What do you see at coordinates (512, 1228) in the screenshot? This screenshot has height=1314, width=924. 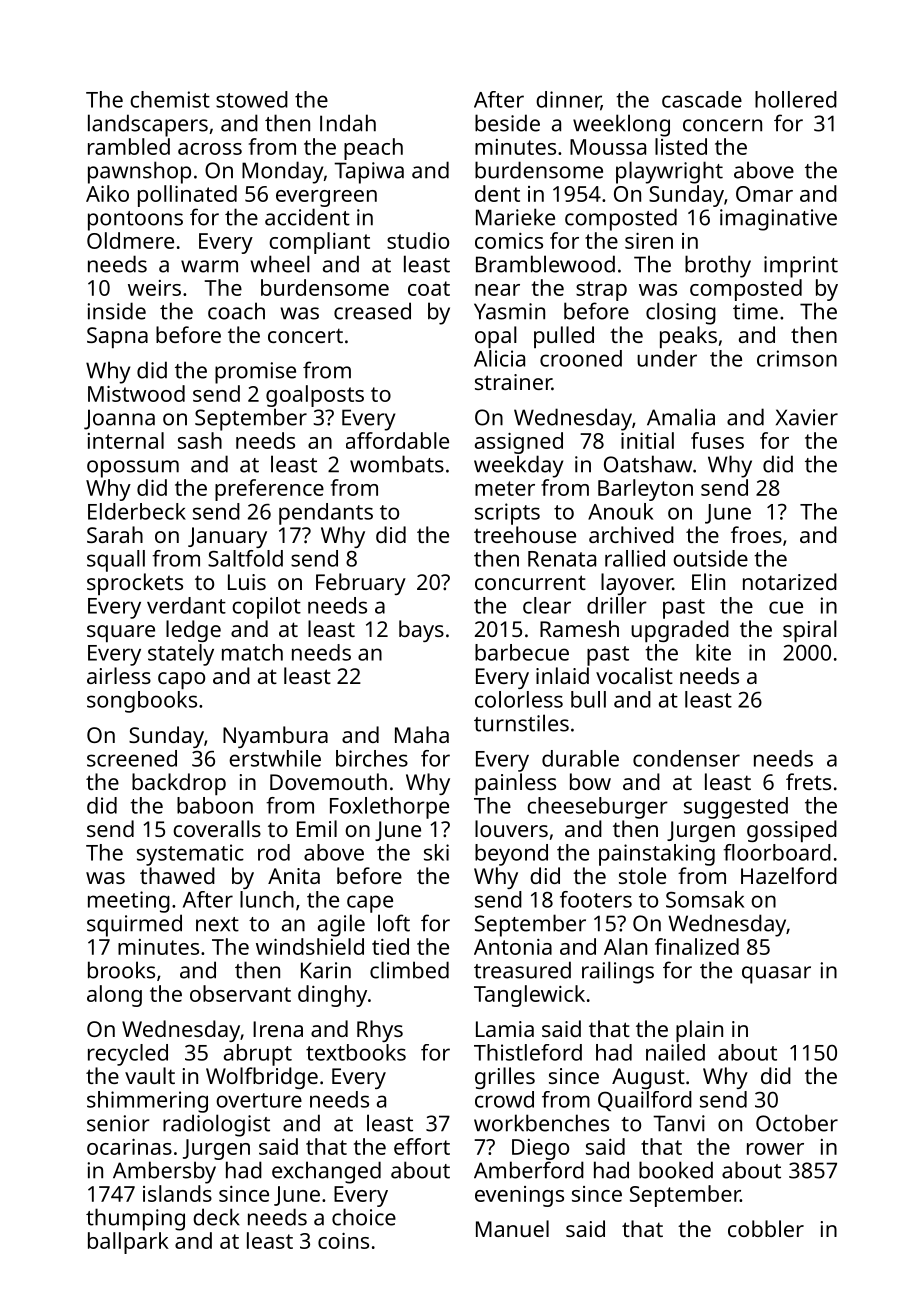 I see `Manuel` at bounding box center [512, 1228].
